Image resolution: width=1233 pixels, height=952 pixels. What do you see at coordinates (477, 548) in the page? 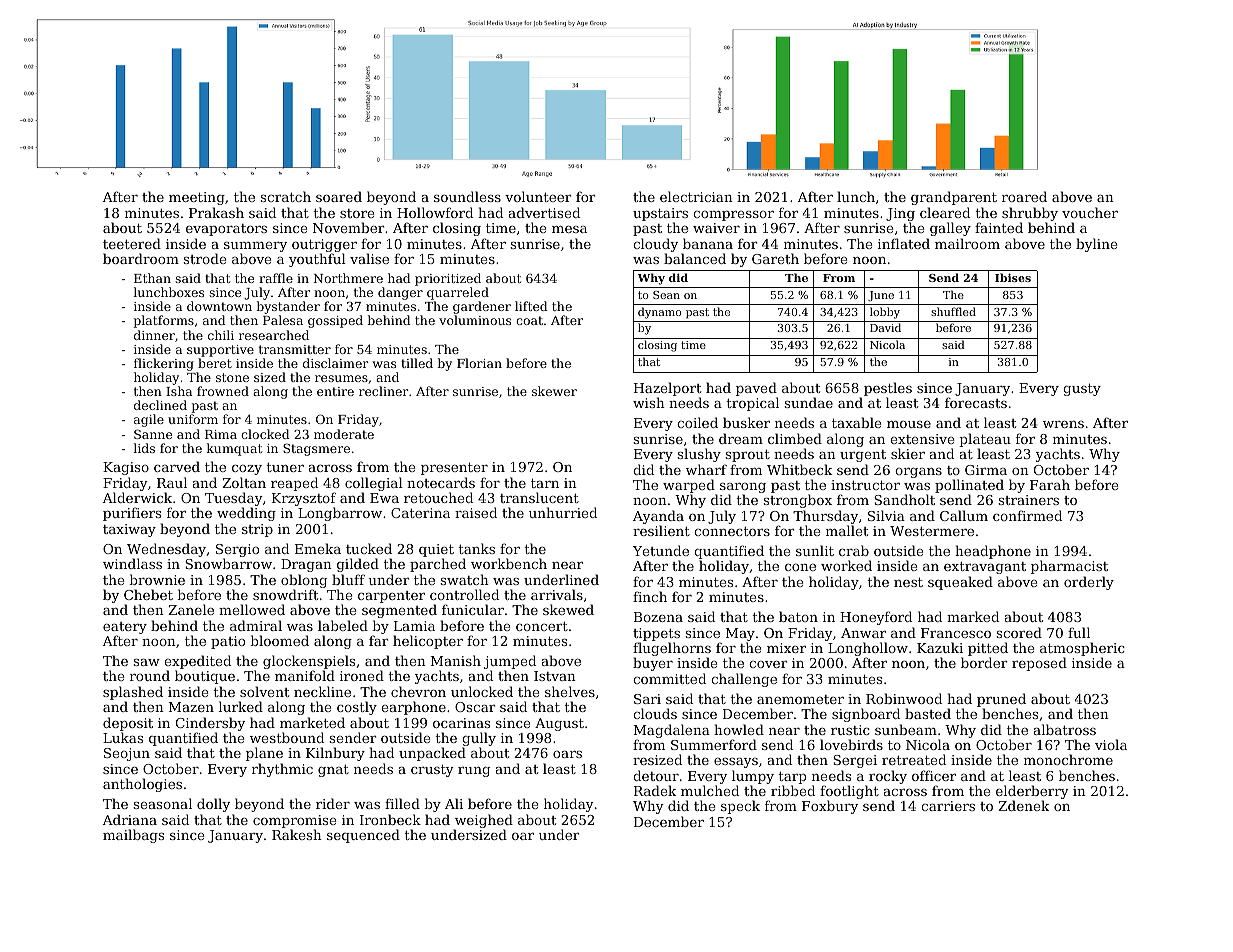
I see `tanks` at bounding box center [477, 548].
